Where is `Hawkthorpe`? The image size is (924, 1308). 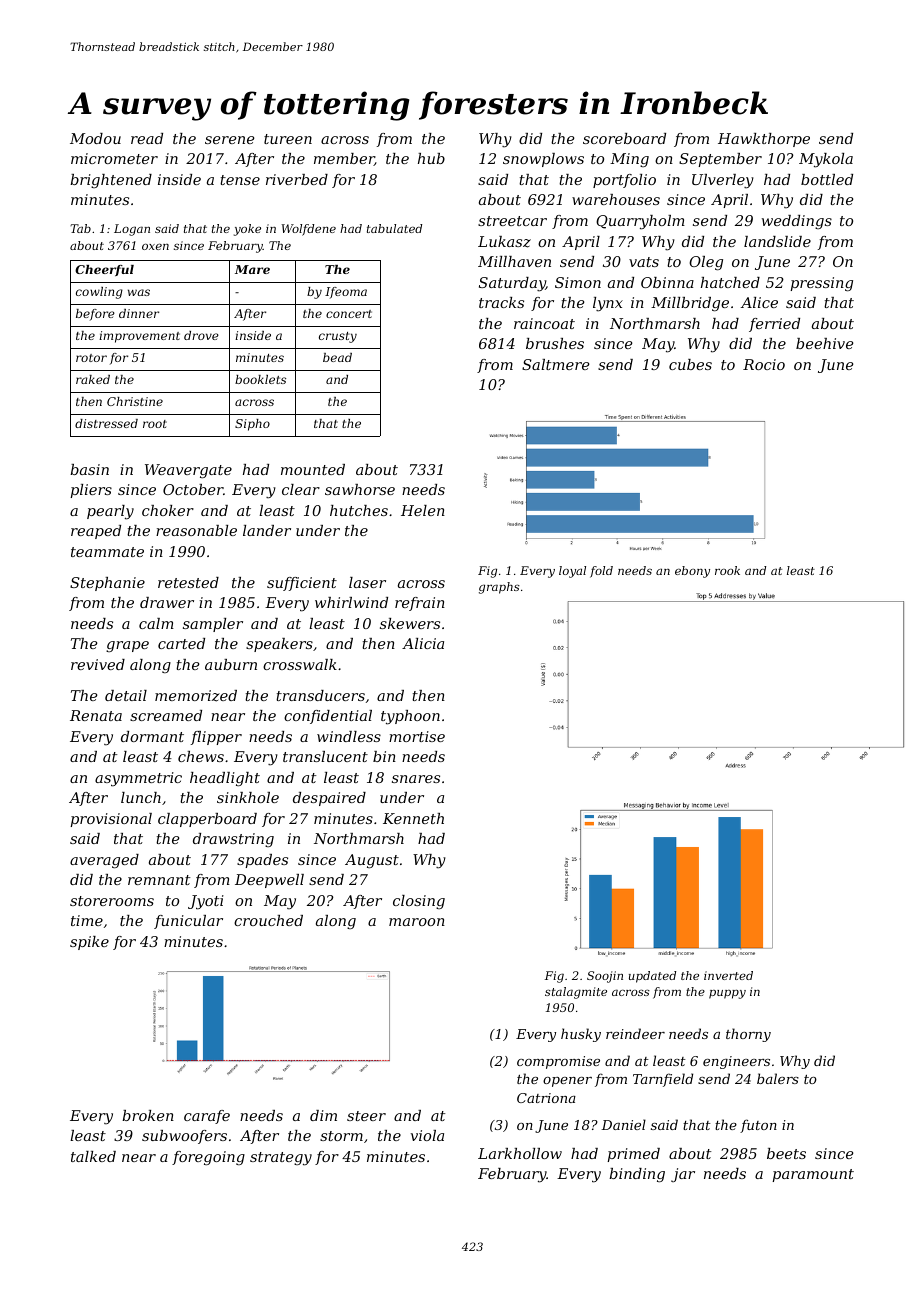 Hawkthorpe is located at coordinates (764, 140).
